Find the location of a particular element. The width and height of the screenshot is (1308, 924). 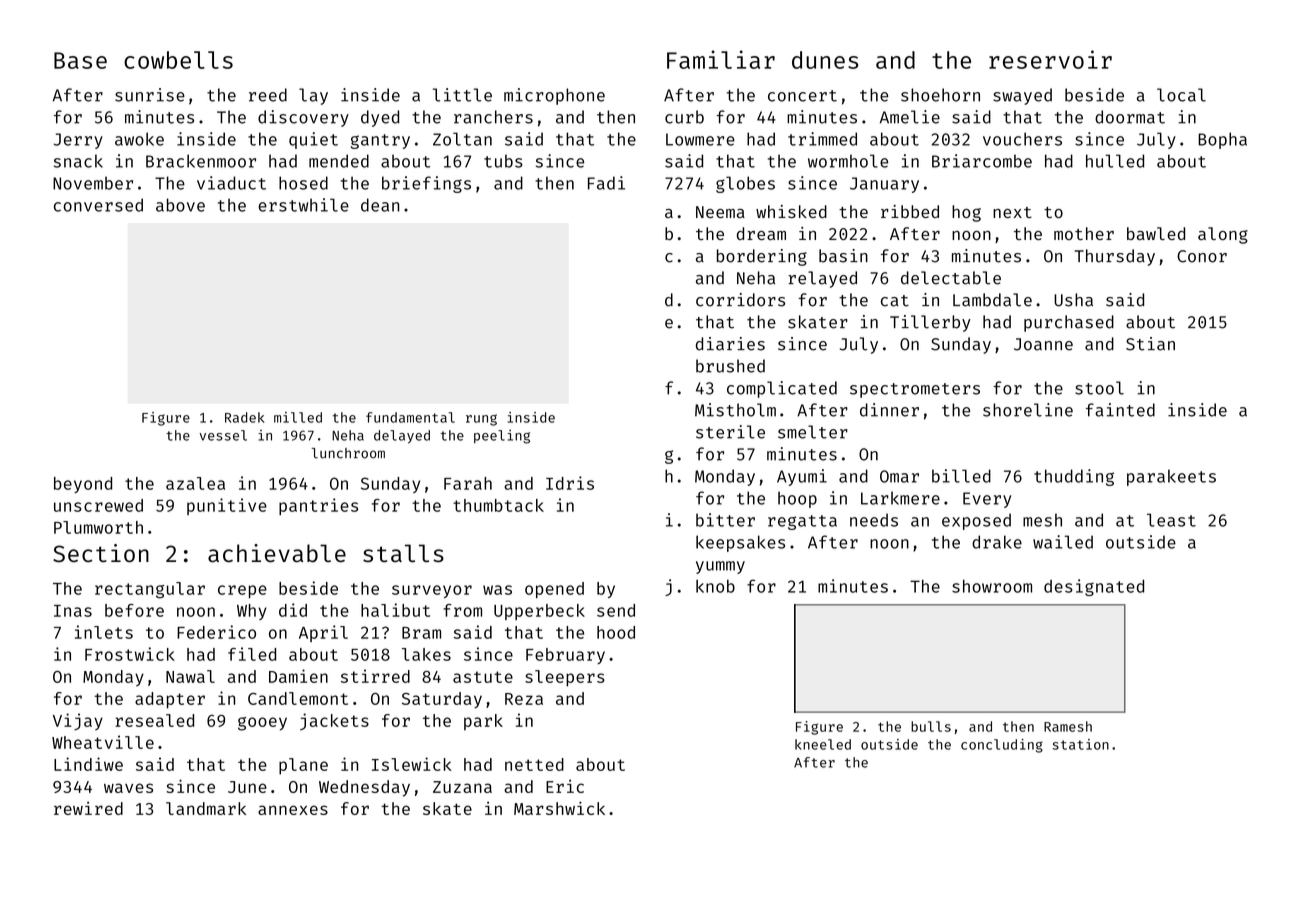

concluding is located at coordinates (1002, 746).
